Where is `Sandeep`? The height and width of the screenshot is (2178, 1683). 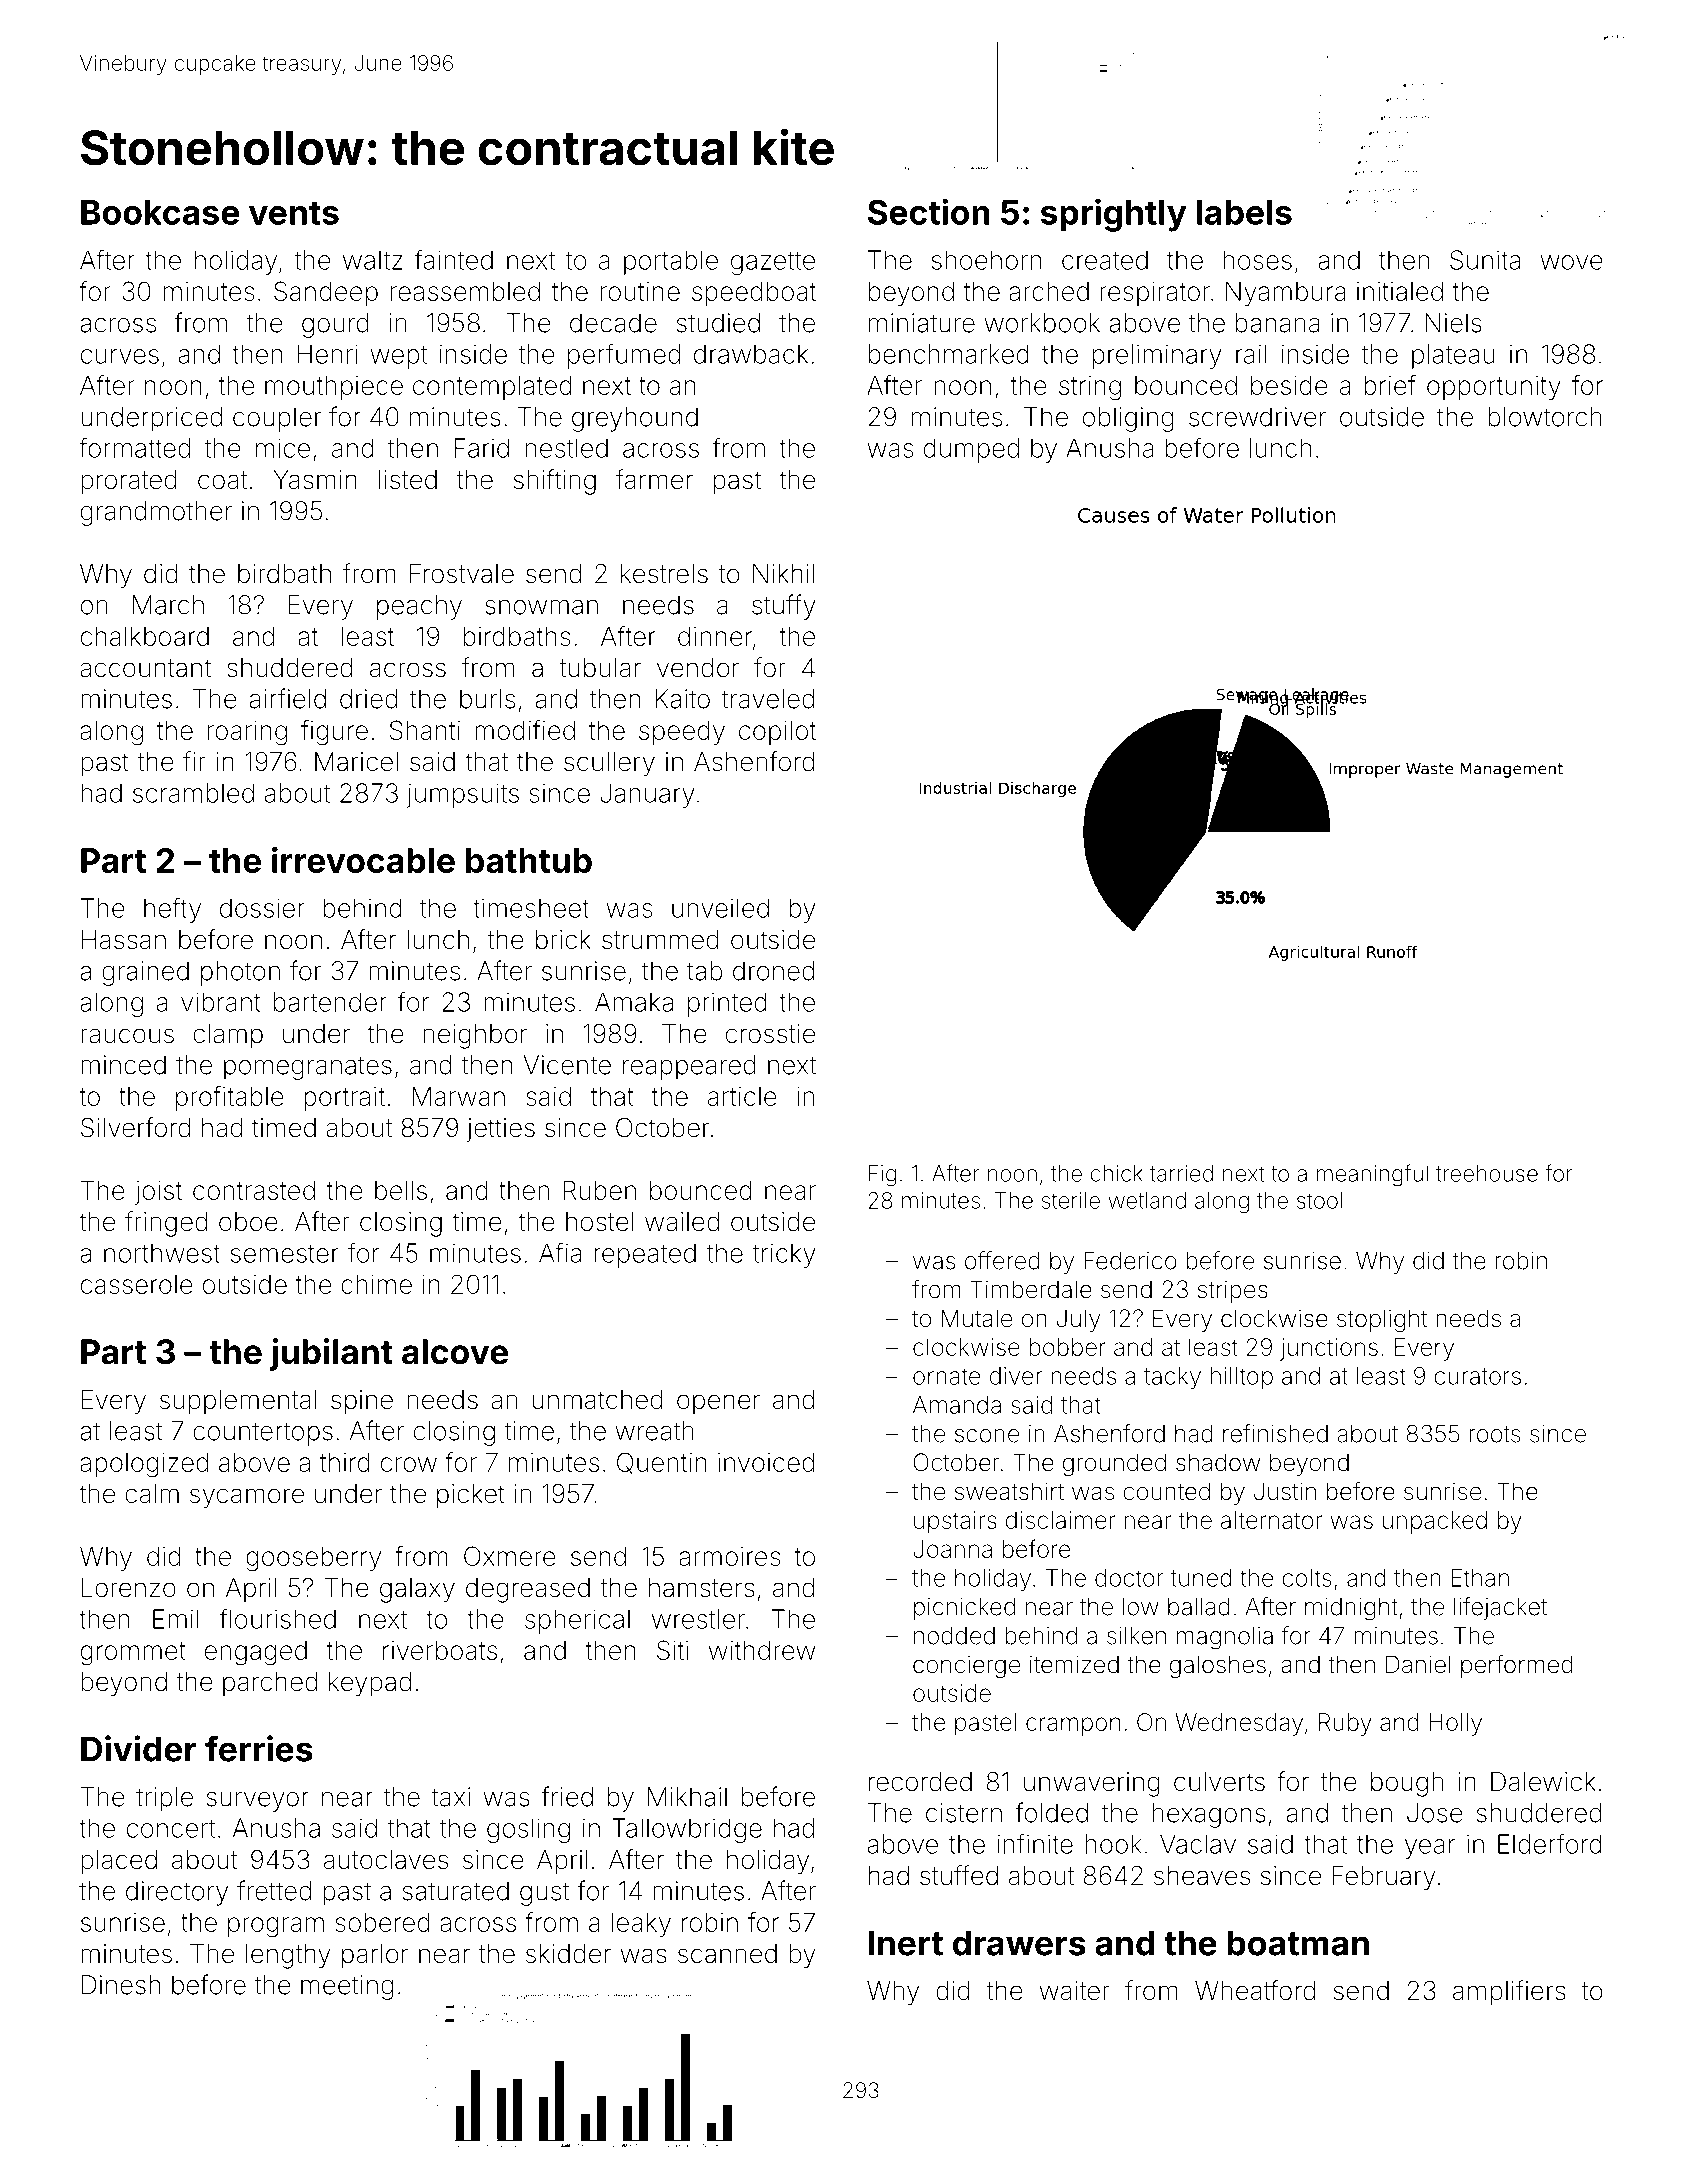
Sandeep is located at coordinates (326, 293).
